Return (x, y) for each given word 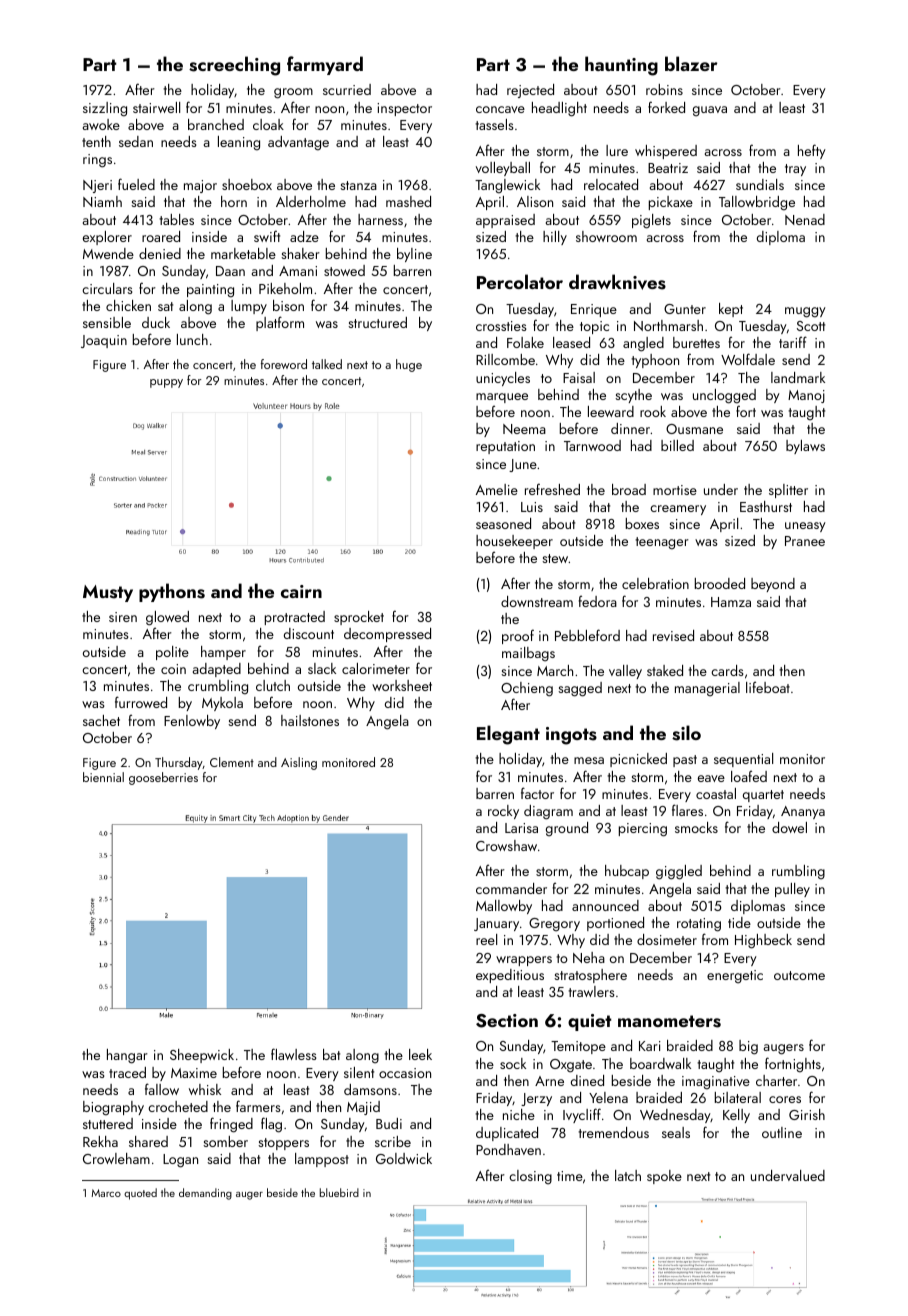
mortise (675, 490)
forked (666, 107)
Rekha (100, 1141)
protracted (295, 618)
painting (210, 291)
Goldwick (404, 1158)
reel (486, 939)
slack (322, 668)
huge (409, 365)
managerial (707, 689)
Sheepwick (202, 1056)
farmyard (325, 65)
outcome (799, 975)
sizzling (105, 109)
